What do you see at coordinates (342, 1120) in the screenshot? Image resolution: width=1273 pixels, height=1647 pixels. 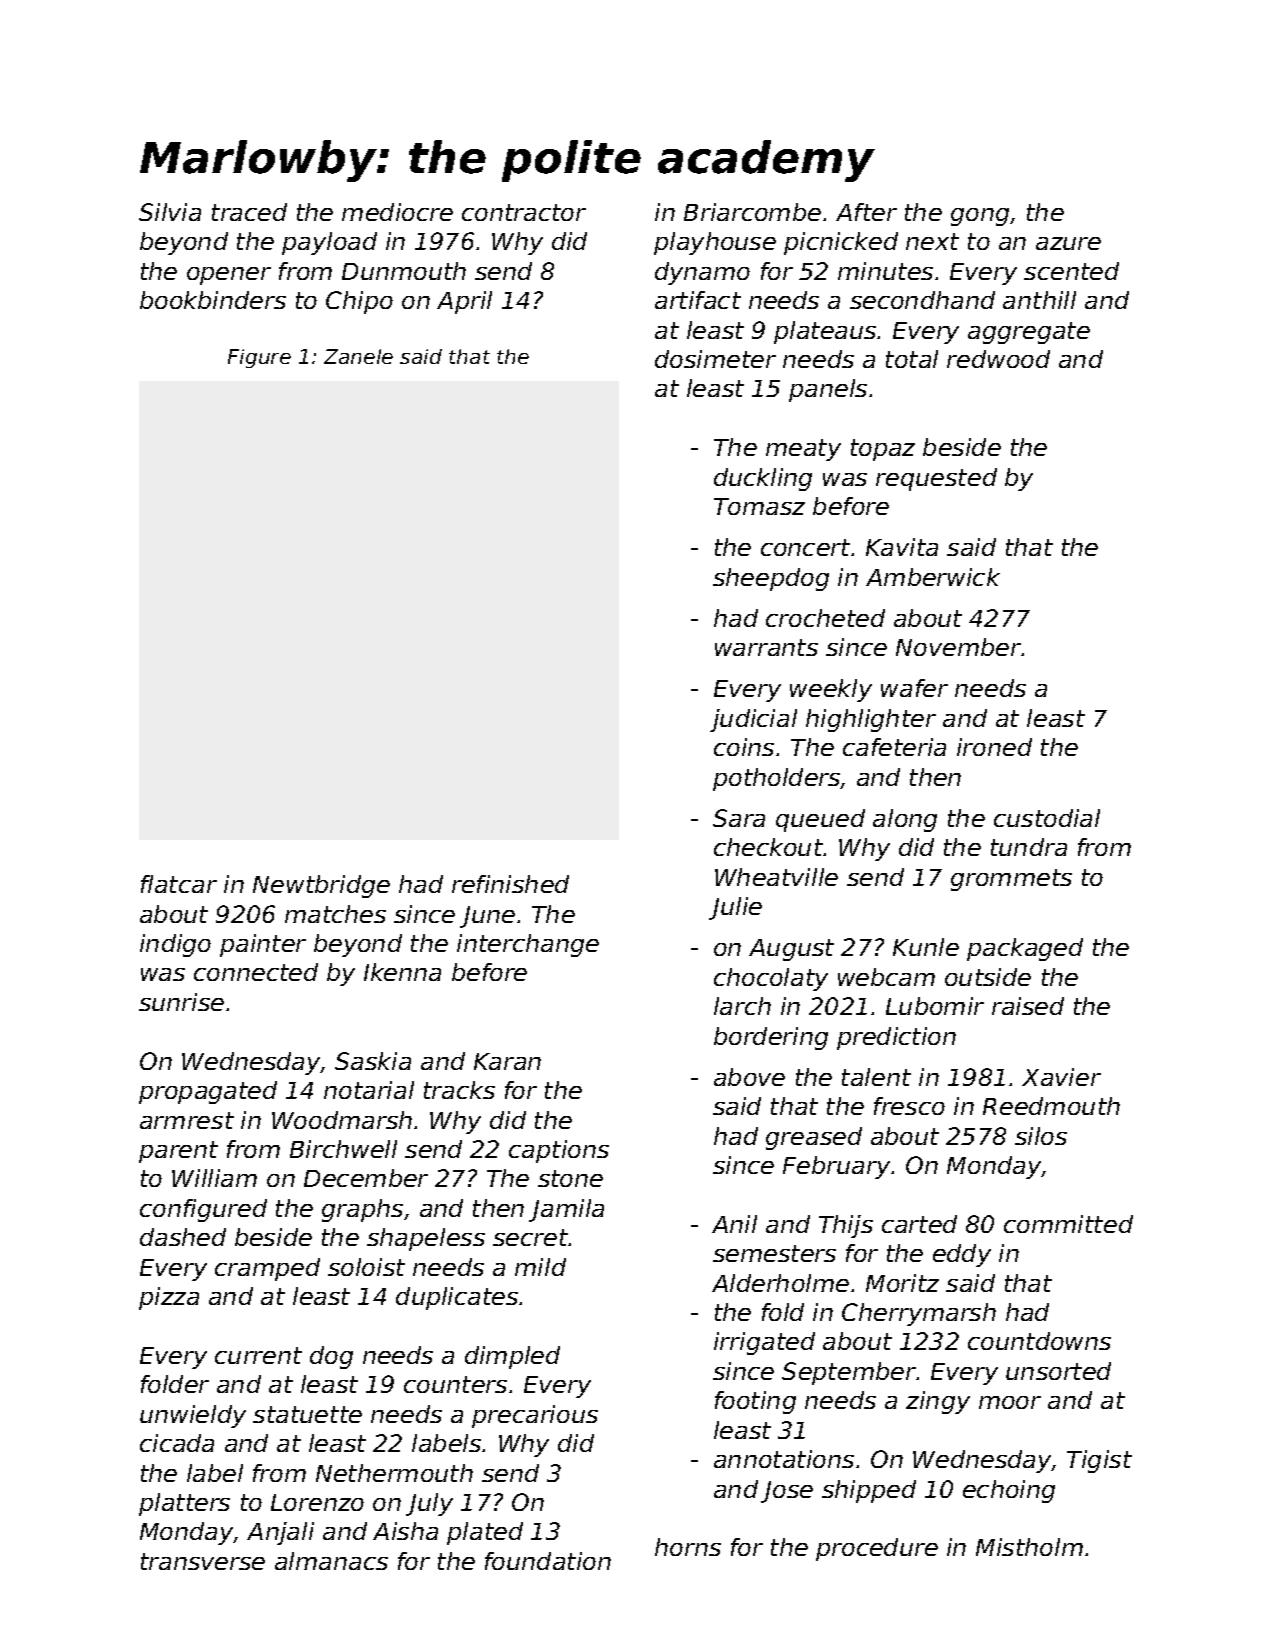 I see `Woodmarsh` at bounding box center [342, 1120].
